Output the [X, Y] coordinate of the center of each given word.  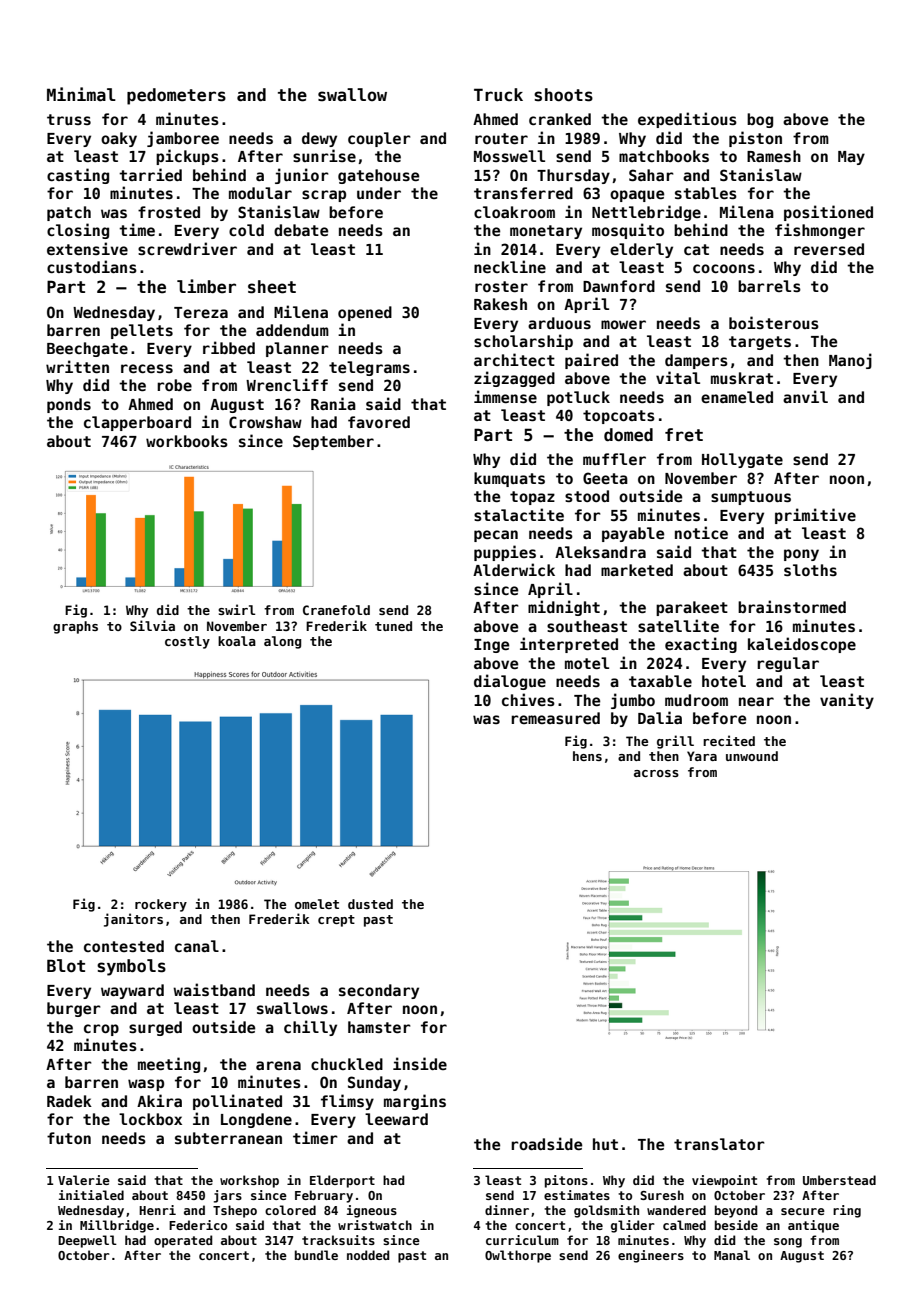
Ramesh [774, 156]
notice [701, 532]
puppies [505, 553]
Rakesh [500, 304]
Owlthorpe [518, 1256]
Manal [732, 1255]
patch [69, 213]
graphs [75, 627]
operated [183, 1241]
